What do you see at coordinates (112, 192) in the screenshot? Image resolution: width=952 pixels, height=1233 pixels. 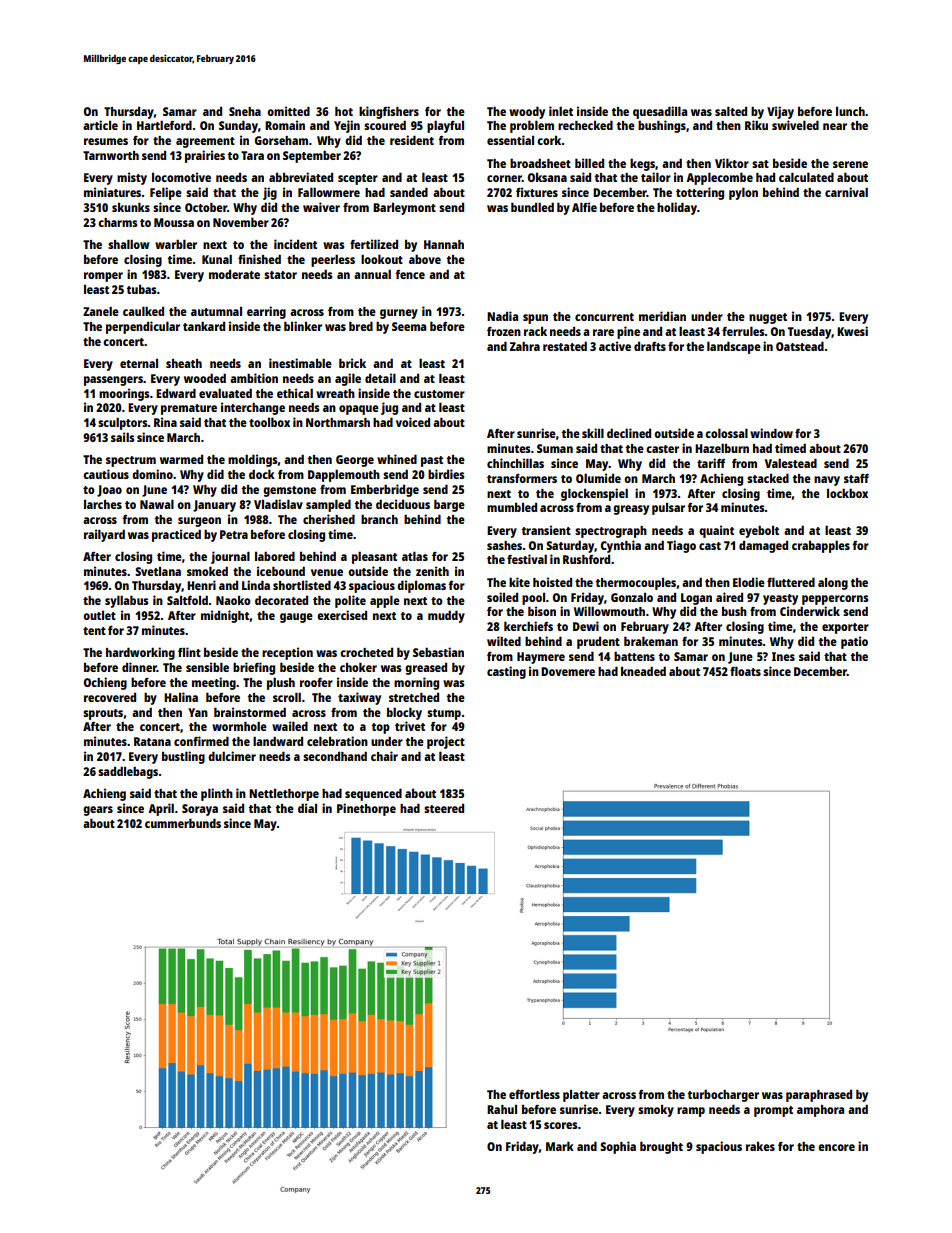 I see `miniatures` at bounding box center [112, 192].
